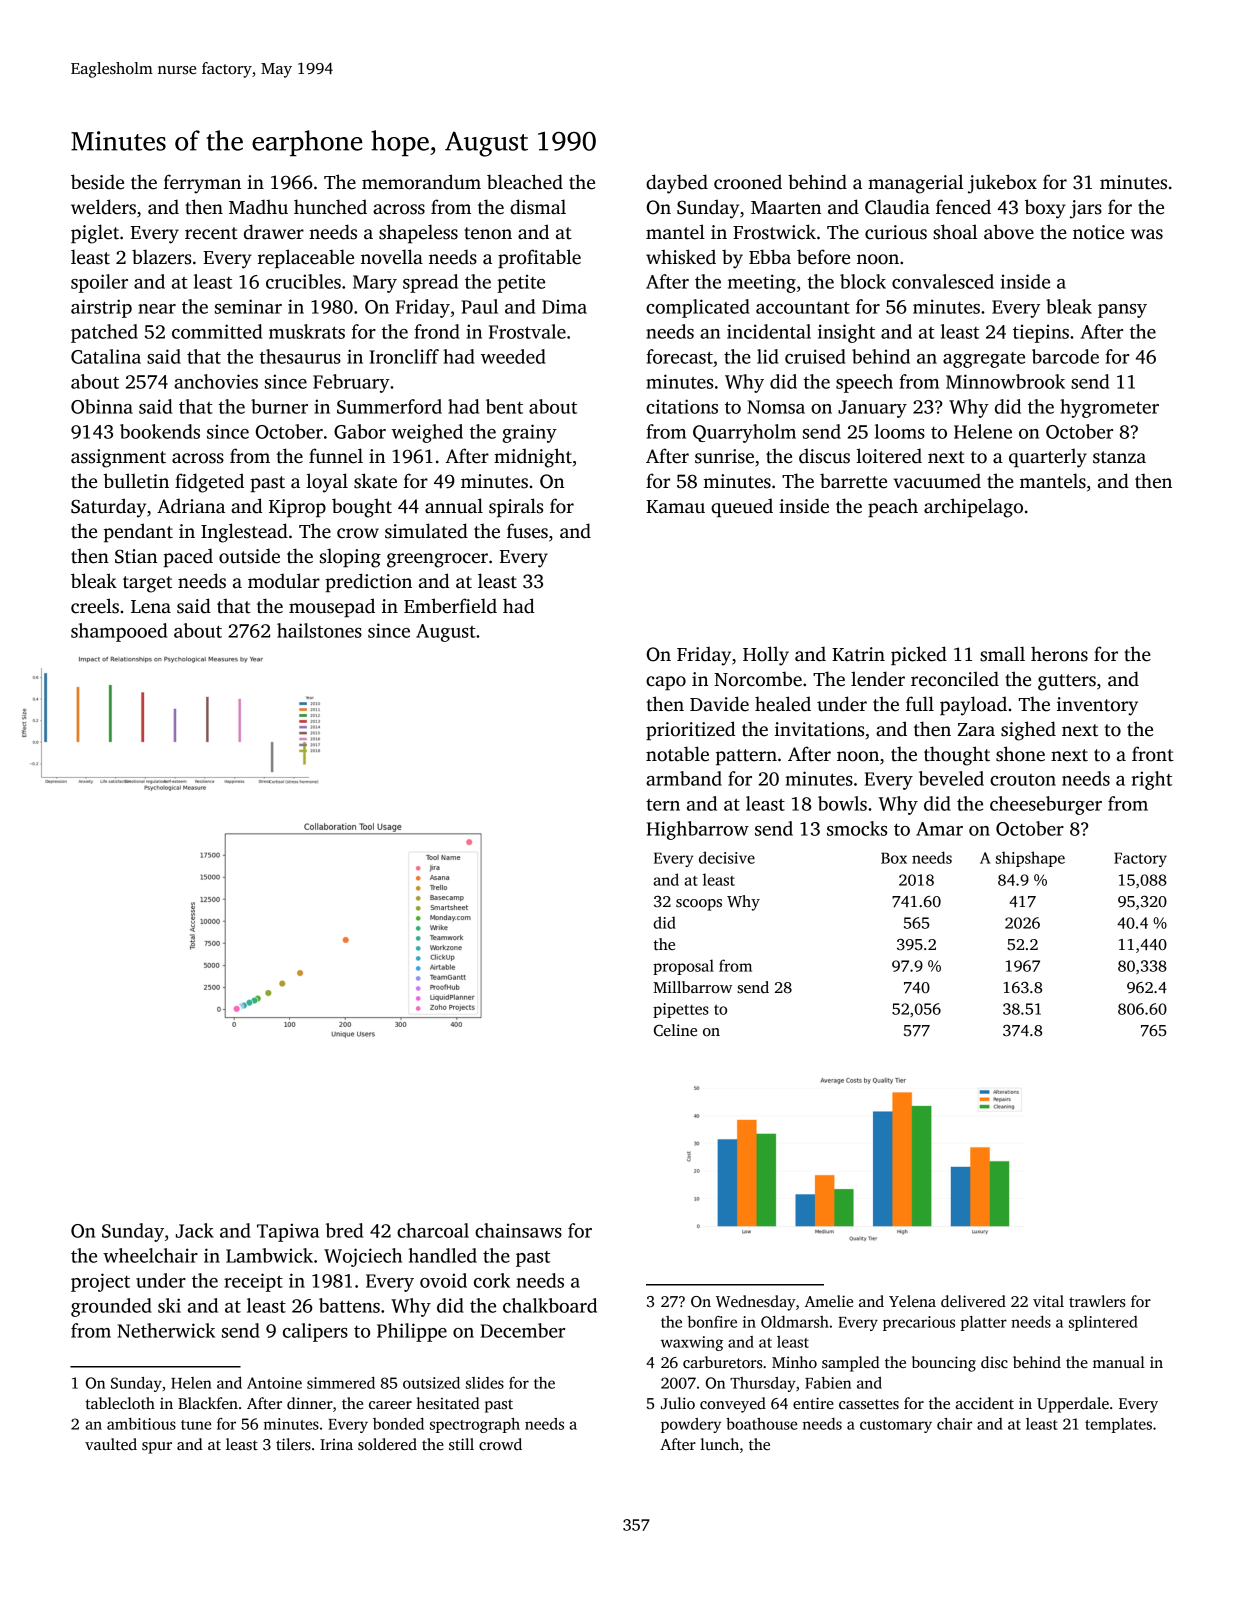 This image has height=1611, width=1245. I want to click on jukebox, so click(1002, 184).
